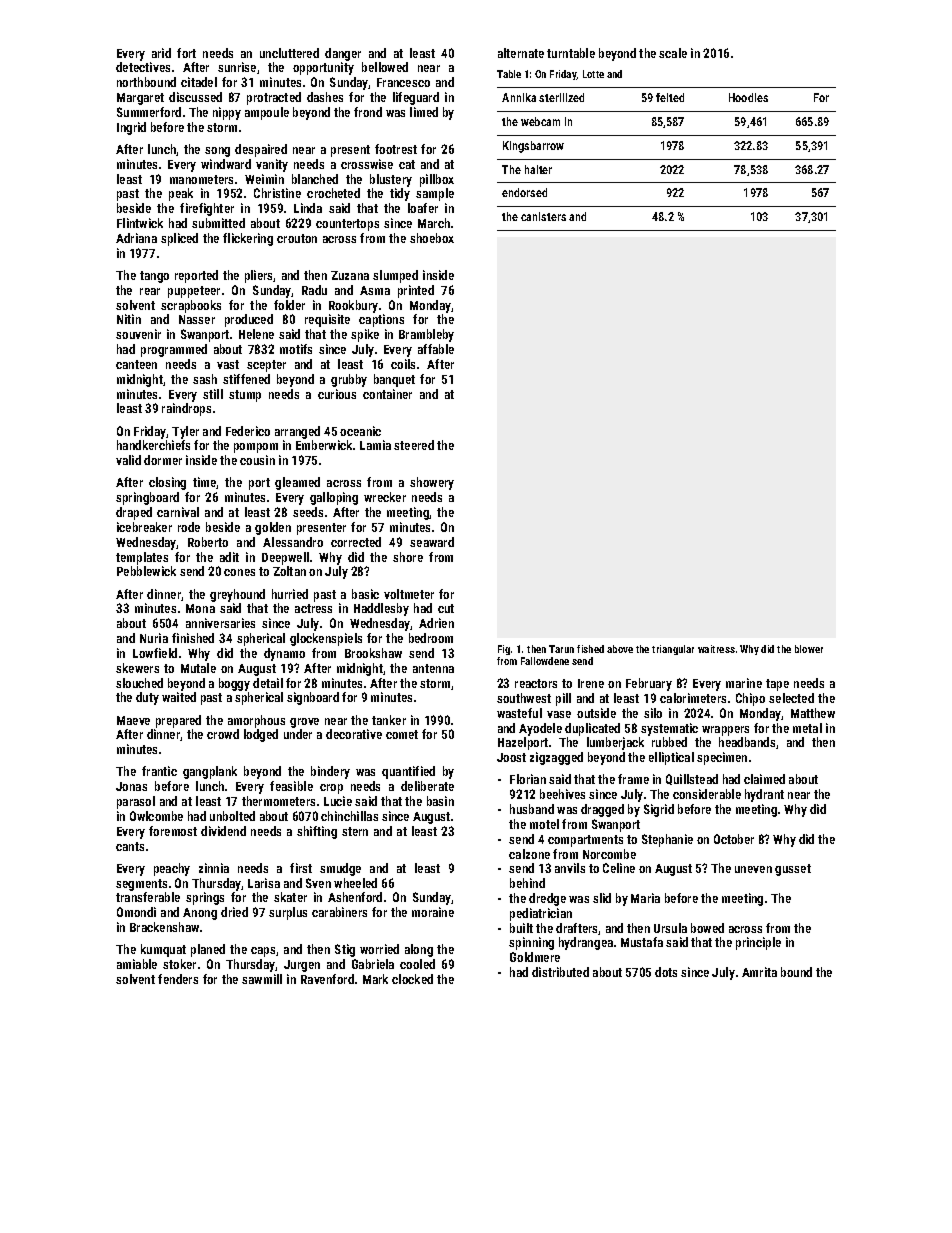 This screenshot has width=952, height=1233. What do you see at coordinates (807, 728) in the screenshot?
I see `metal` at bounding box center [807, 728].
